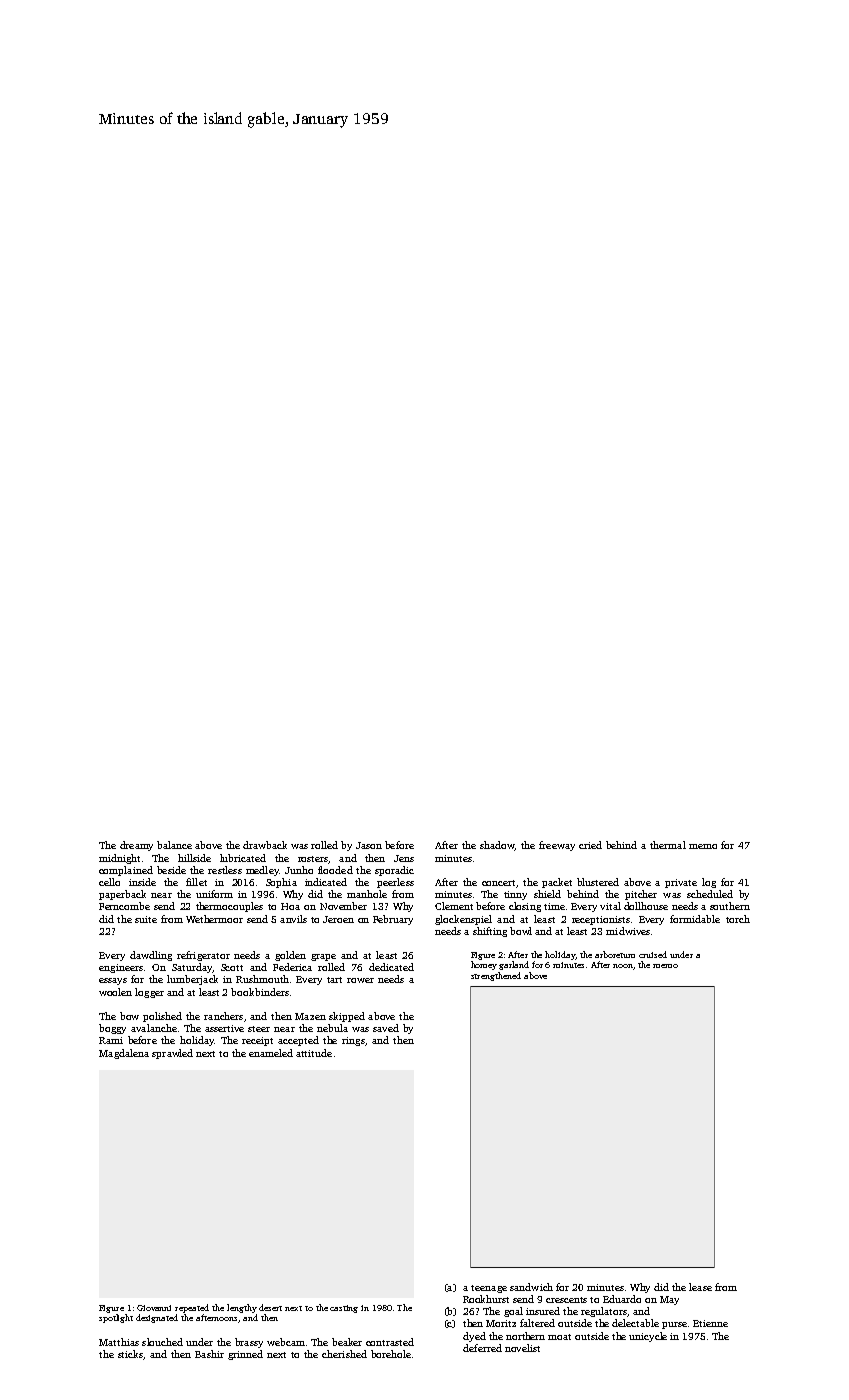 This image has height=1400, width=849. I want to click on Etienne, so click(710, 1323).
